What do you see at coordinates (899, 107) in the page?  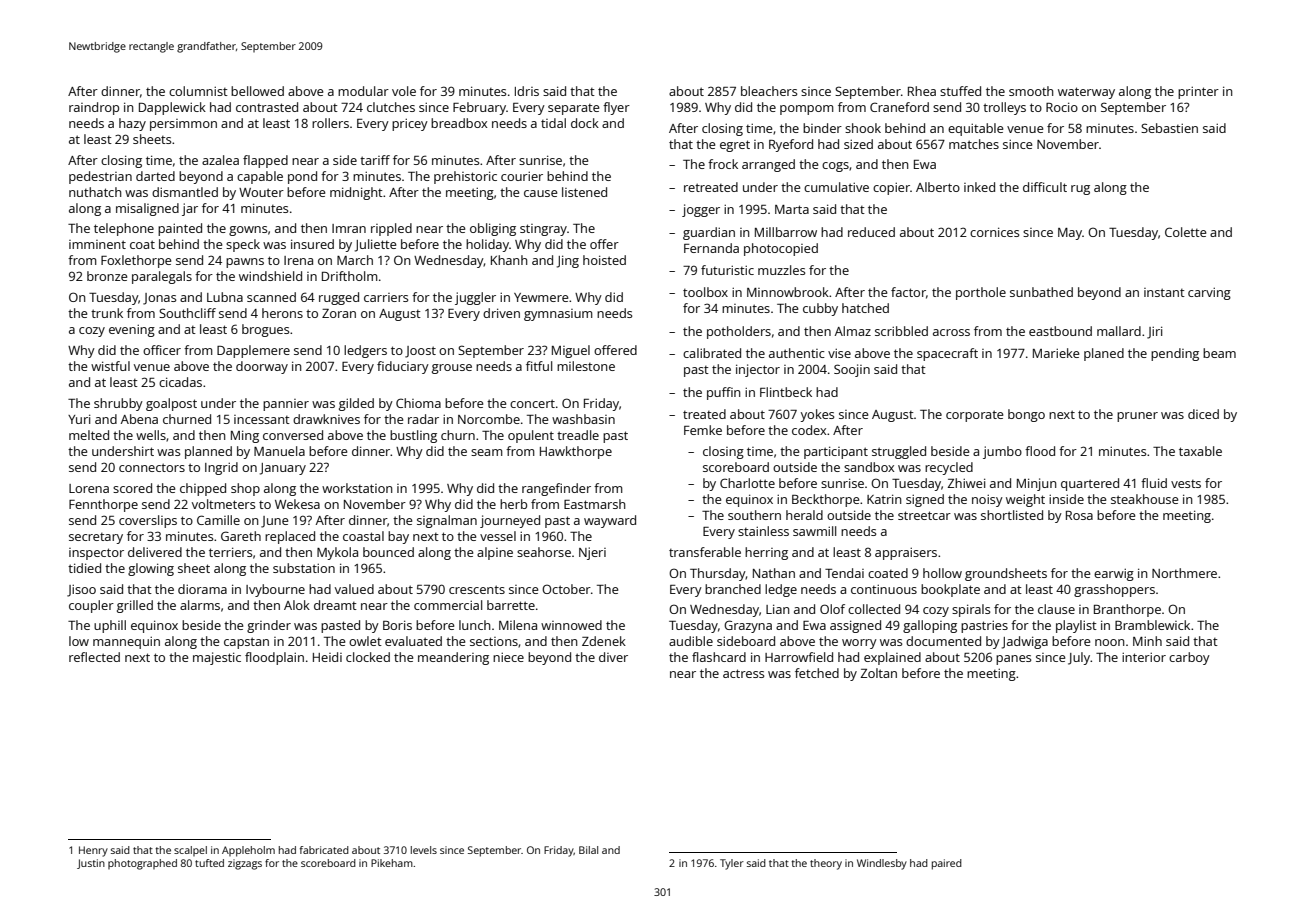 I see `Craneford` at bounding box center [899, 107].
